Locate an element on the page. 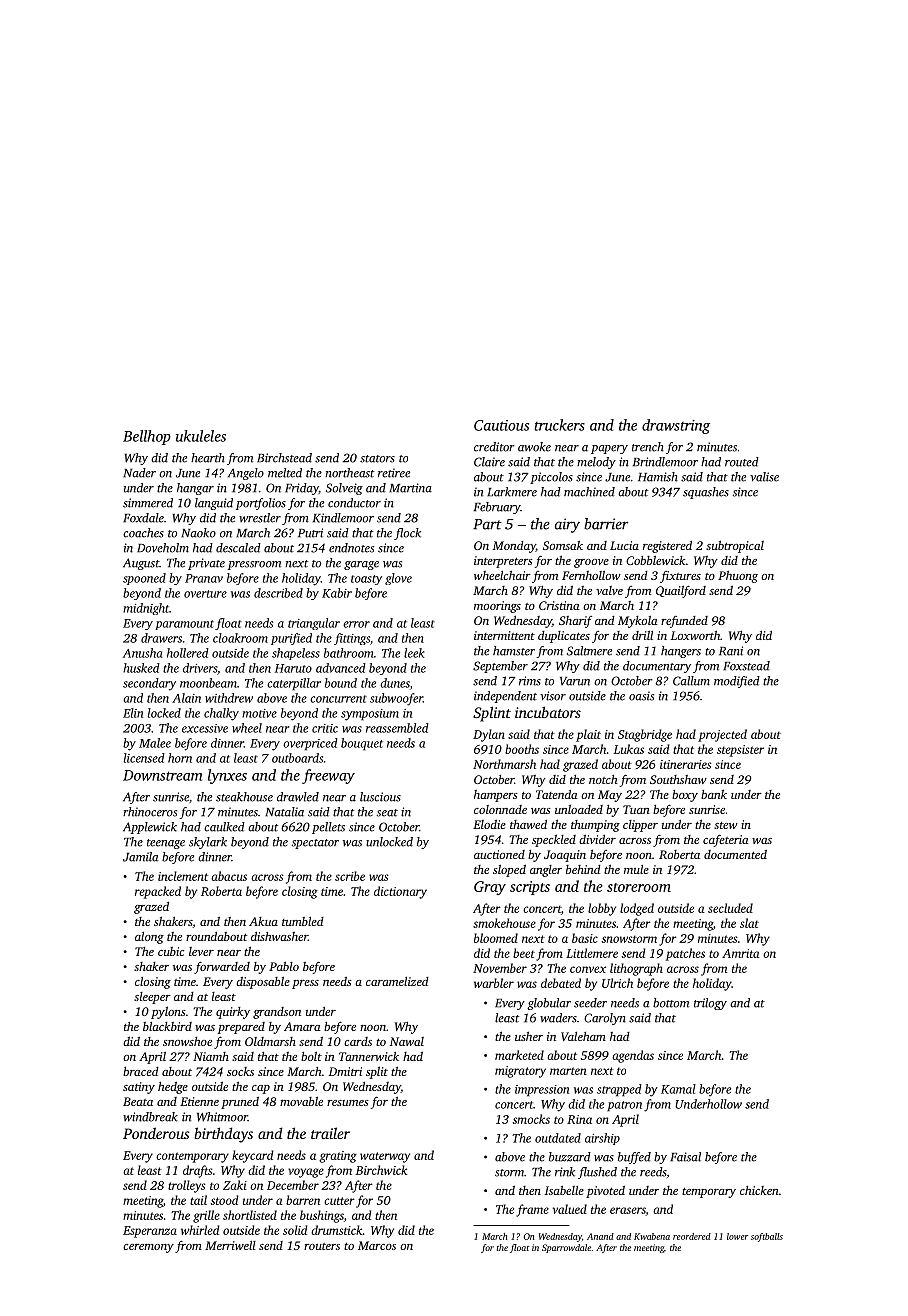 The image size is (908, 1316). independent is located at coordinates (505, 697).
